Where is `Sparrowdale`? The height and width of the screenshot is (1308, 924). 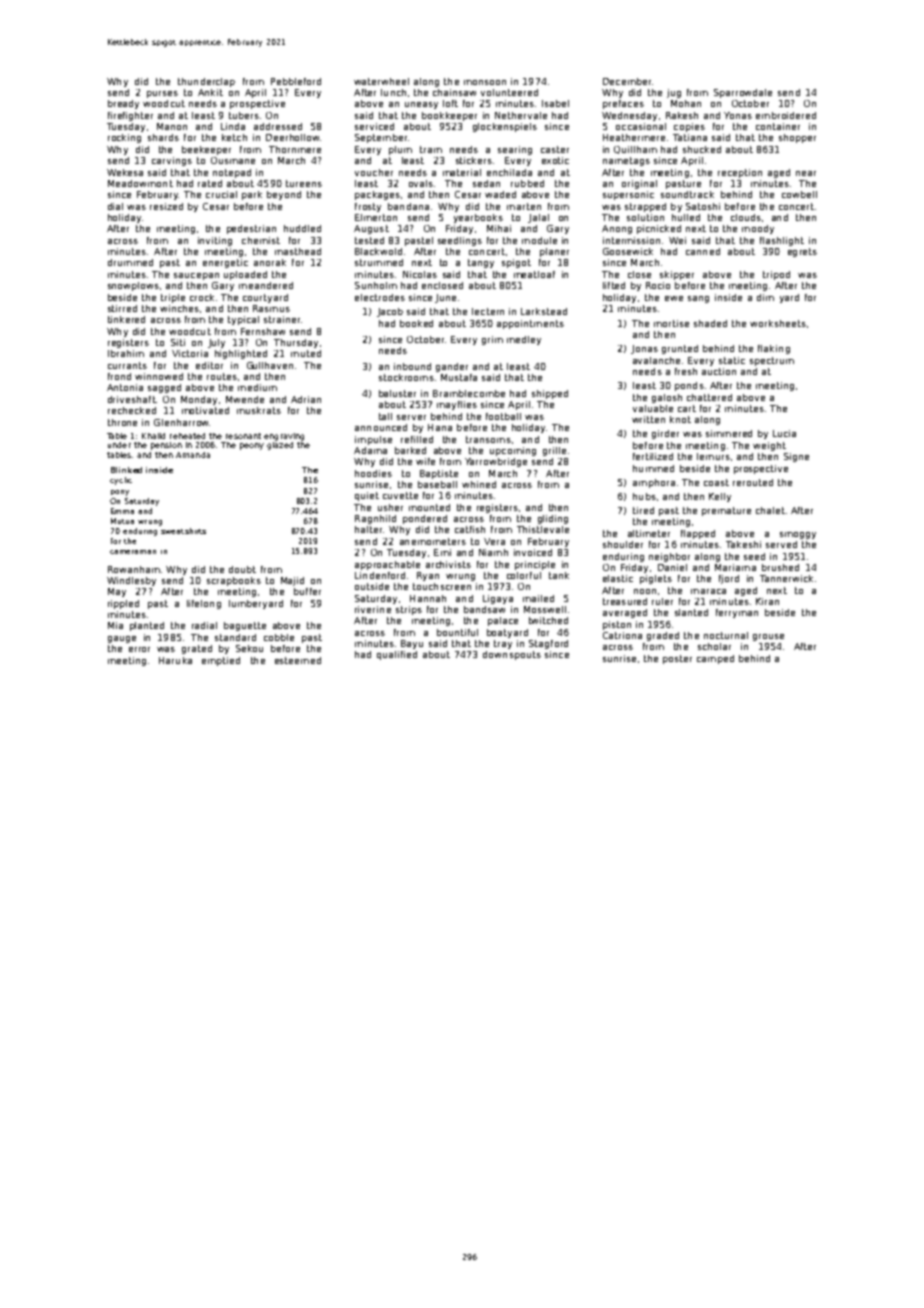 Sparrowdale is located at coordinates (743, 93).
